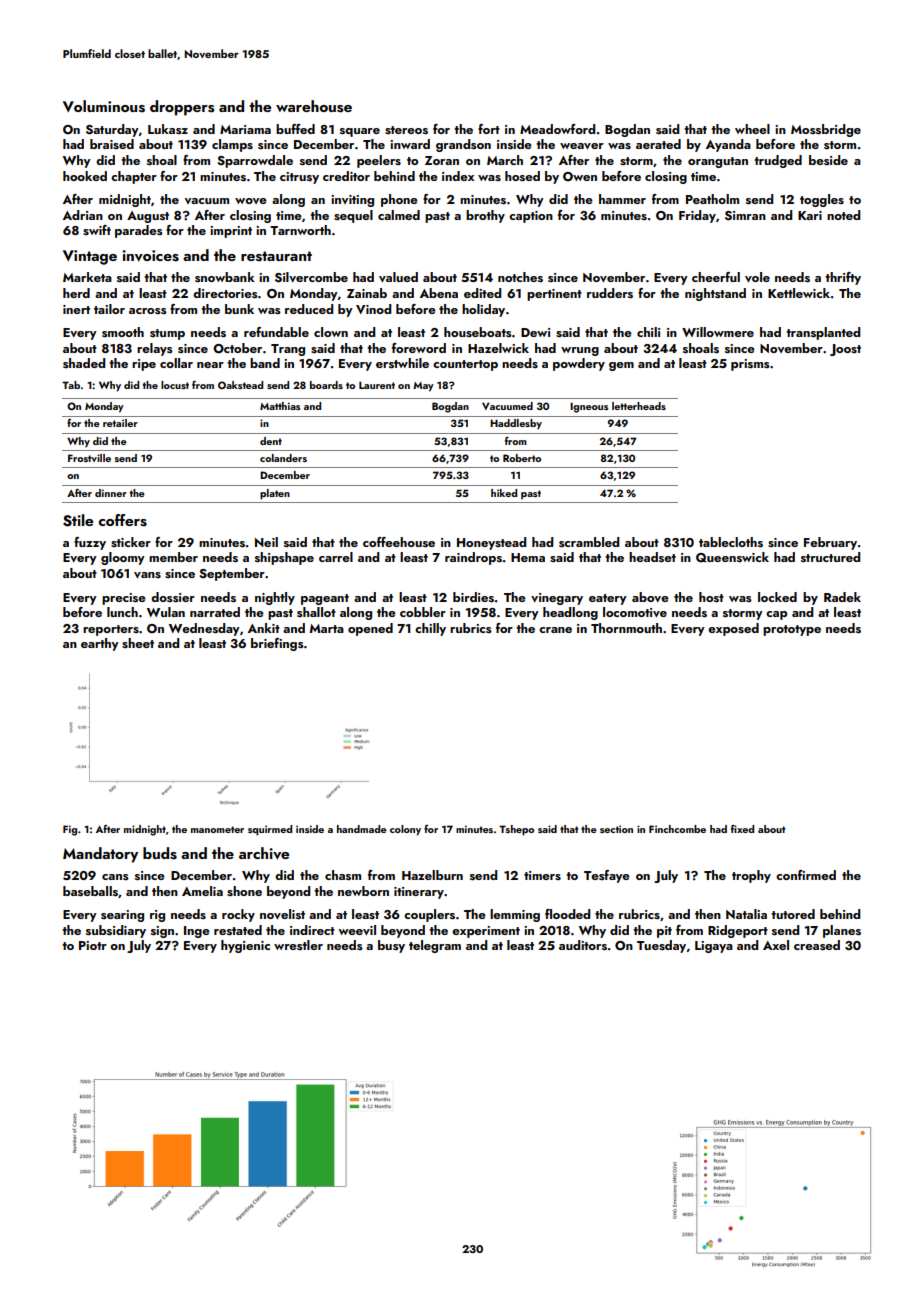 Image resolution: width=924 pixels, height=1308 pixels. I want to click on creased, so click(817, 945).
